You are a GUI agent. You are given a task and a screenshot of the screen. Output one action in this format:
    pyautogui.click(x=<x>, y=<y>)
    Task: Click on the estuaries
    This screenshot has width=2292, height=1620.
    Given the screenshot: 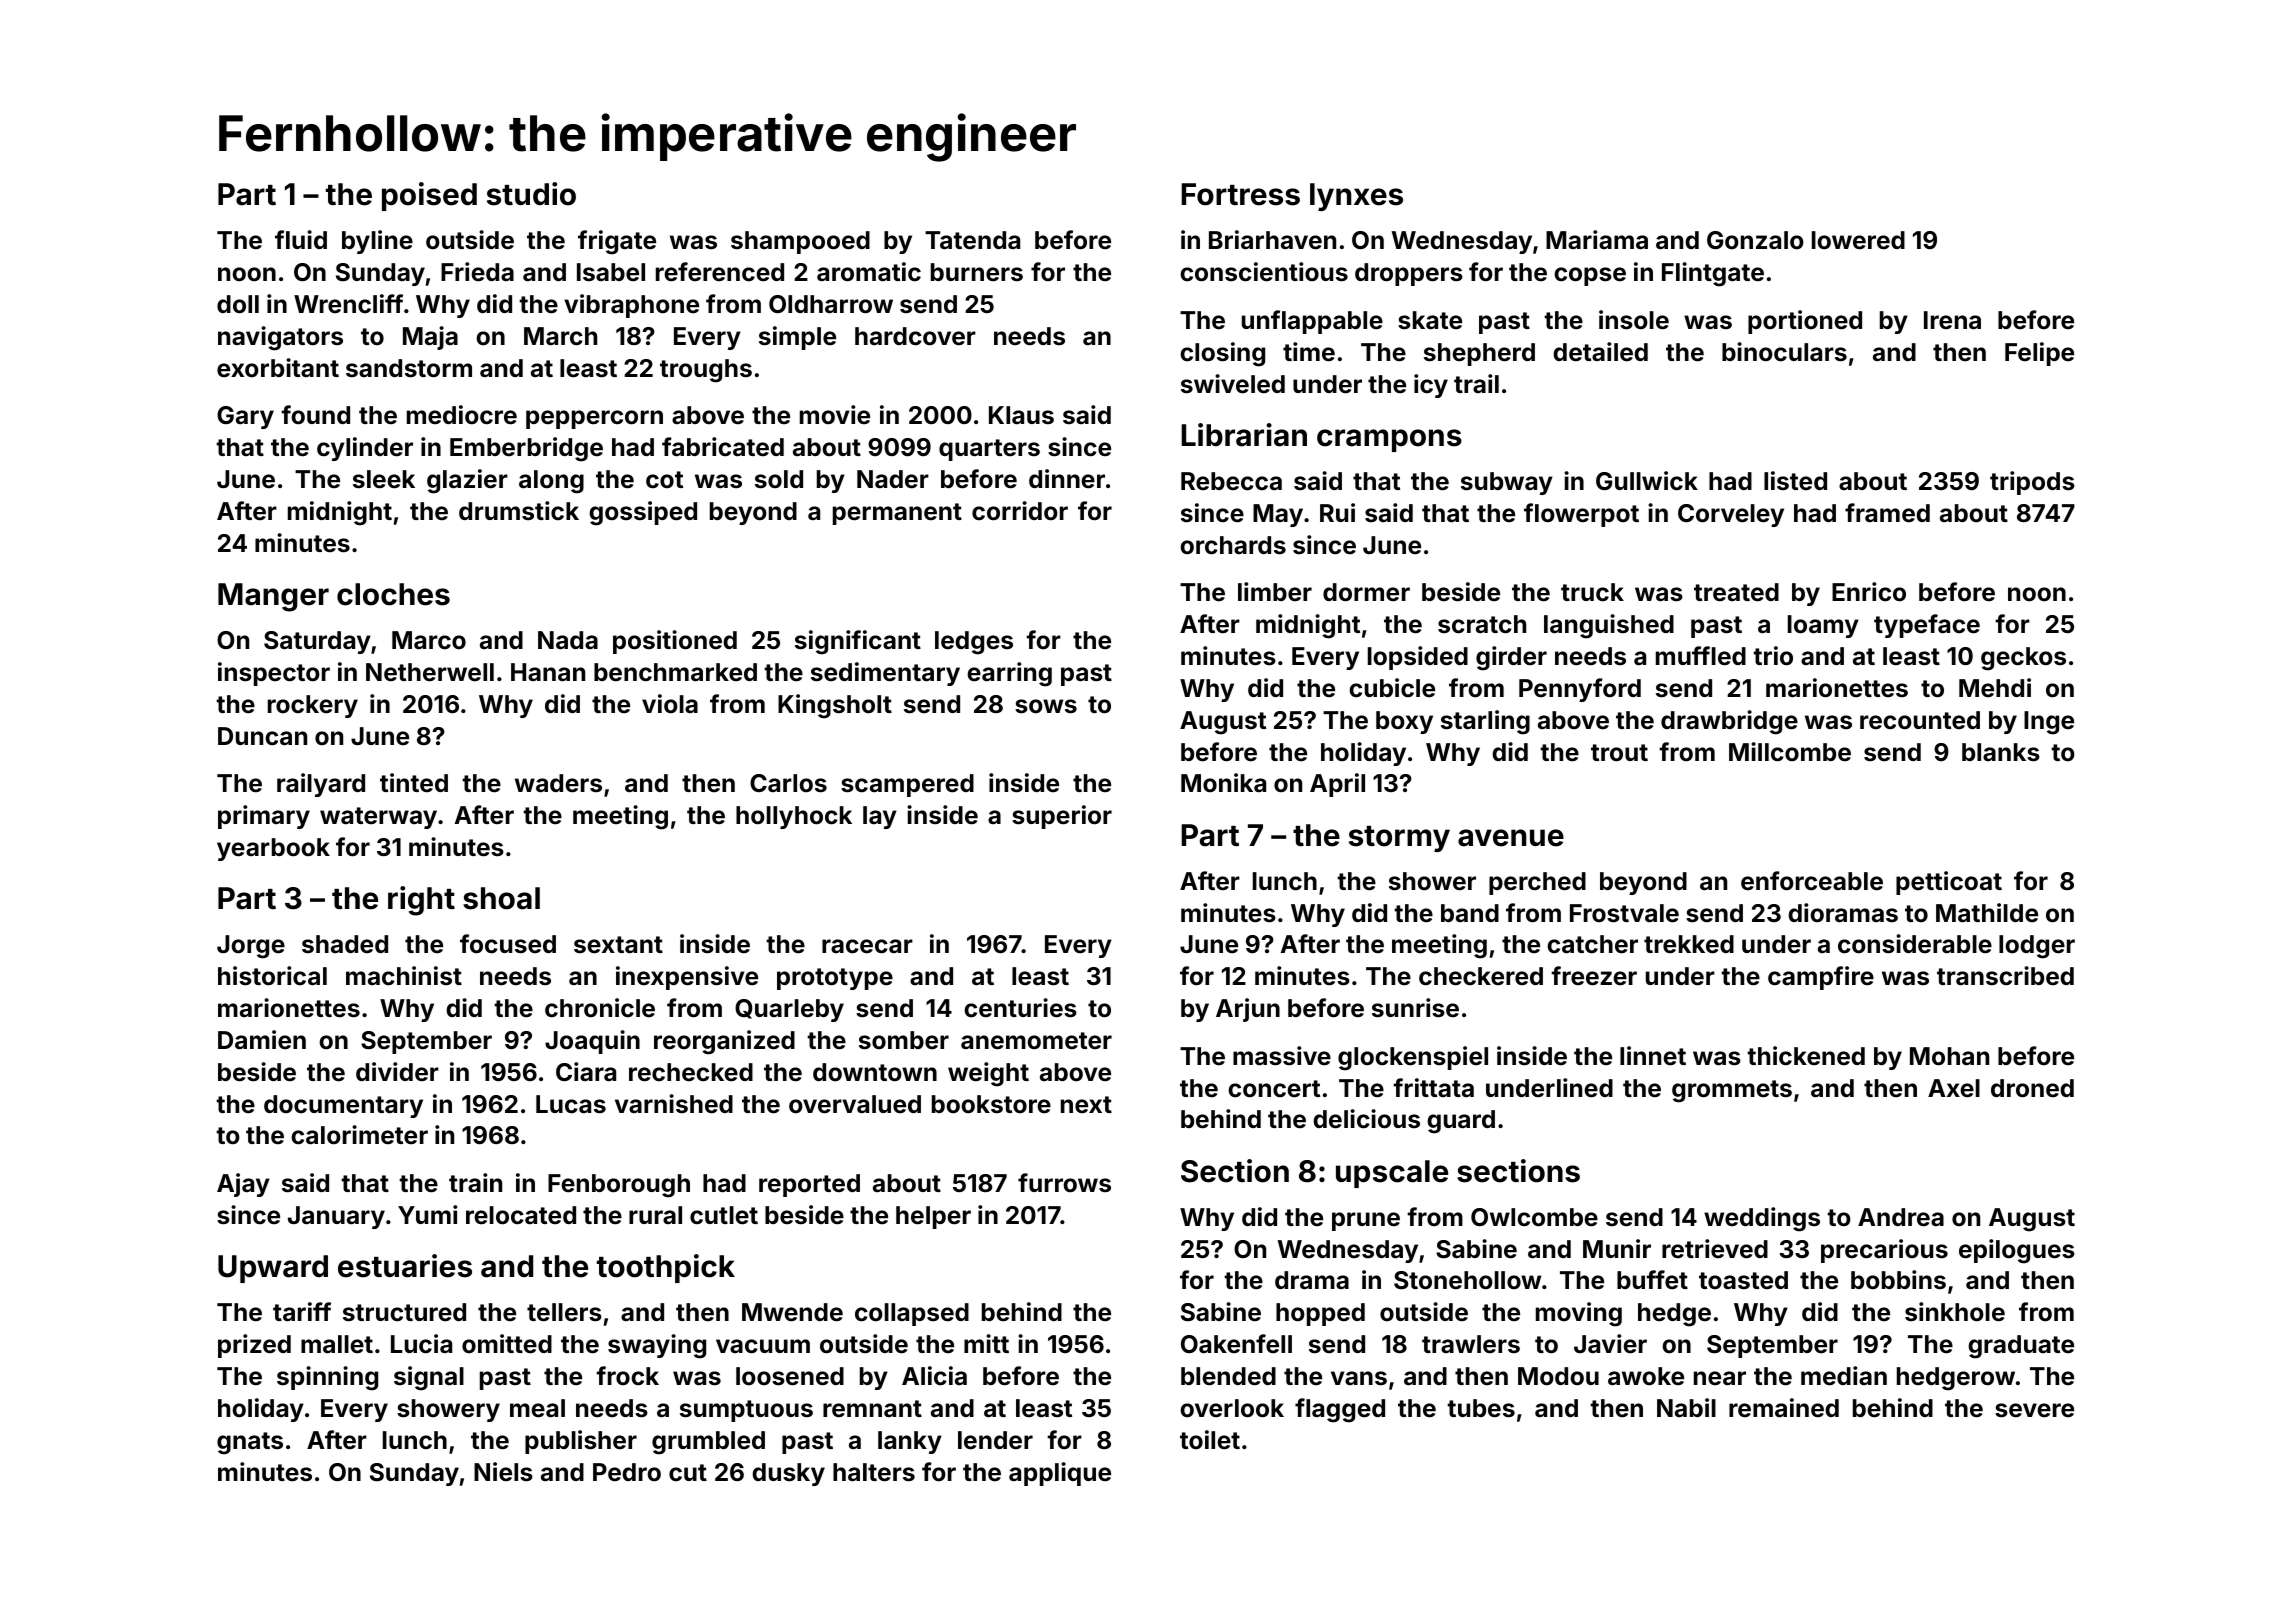 What is the action you would take?
    pyautogui.click(x=405, y=1266)
